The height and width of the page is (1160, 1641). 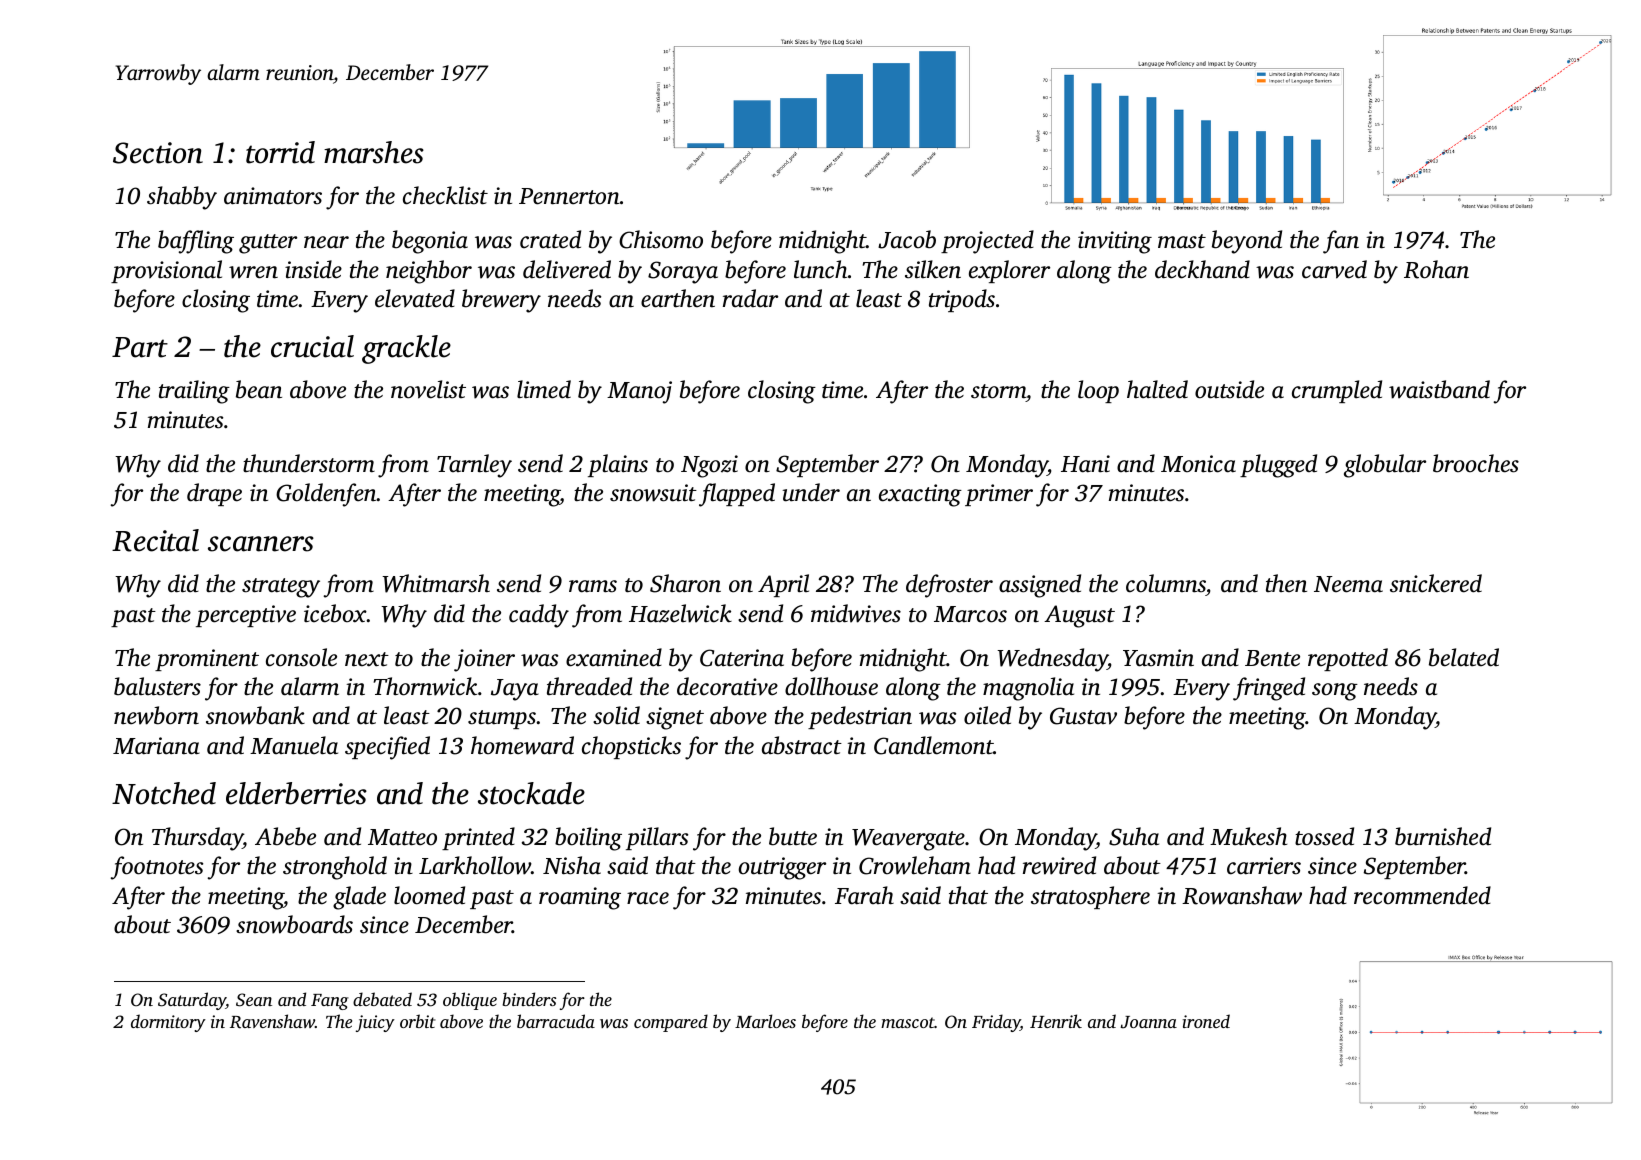 I want to click on dollhouse, so click(x=831, y=686).
